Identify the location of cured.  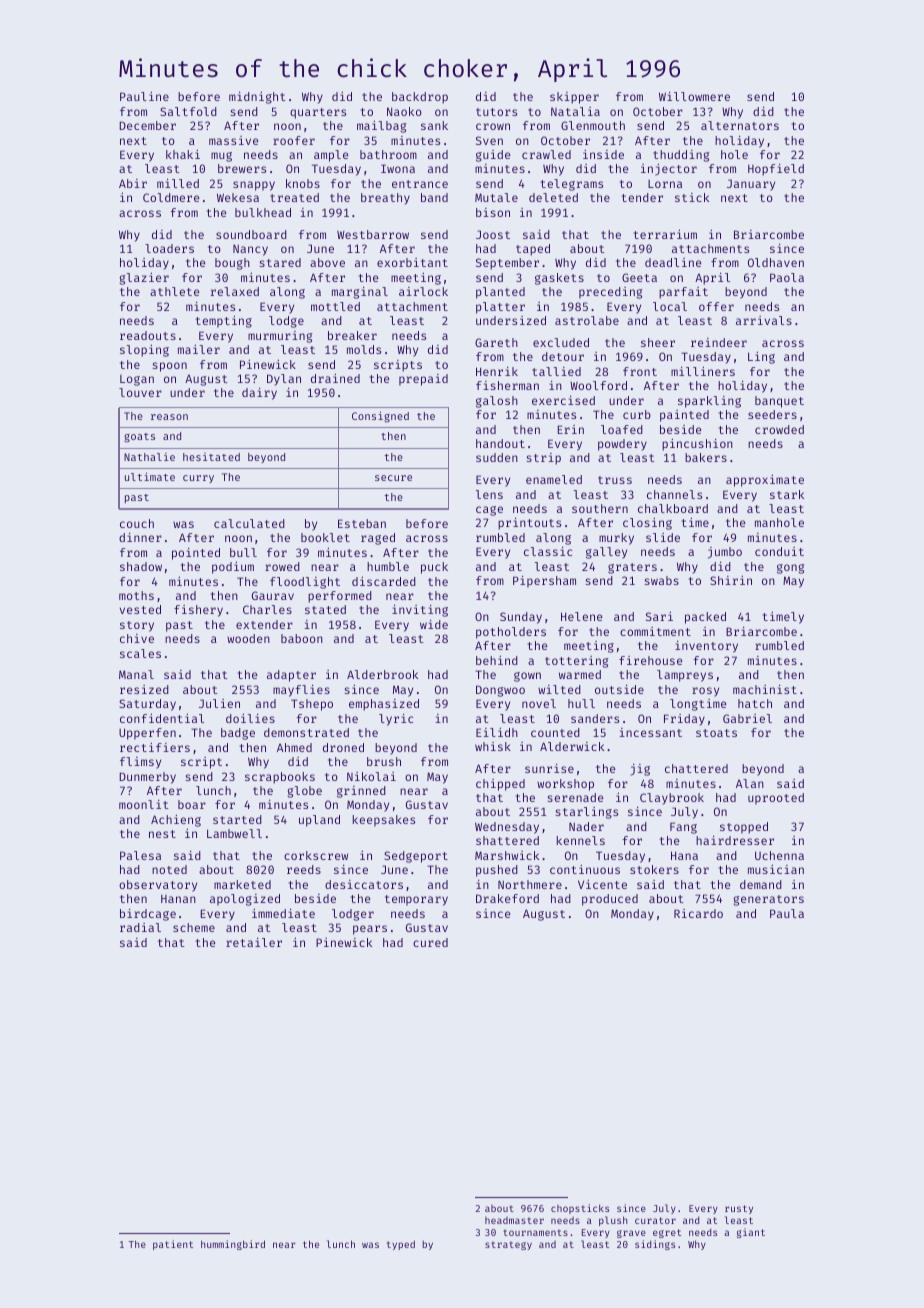
(430, 942).
